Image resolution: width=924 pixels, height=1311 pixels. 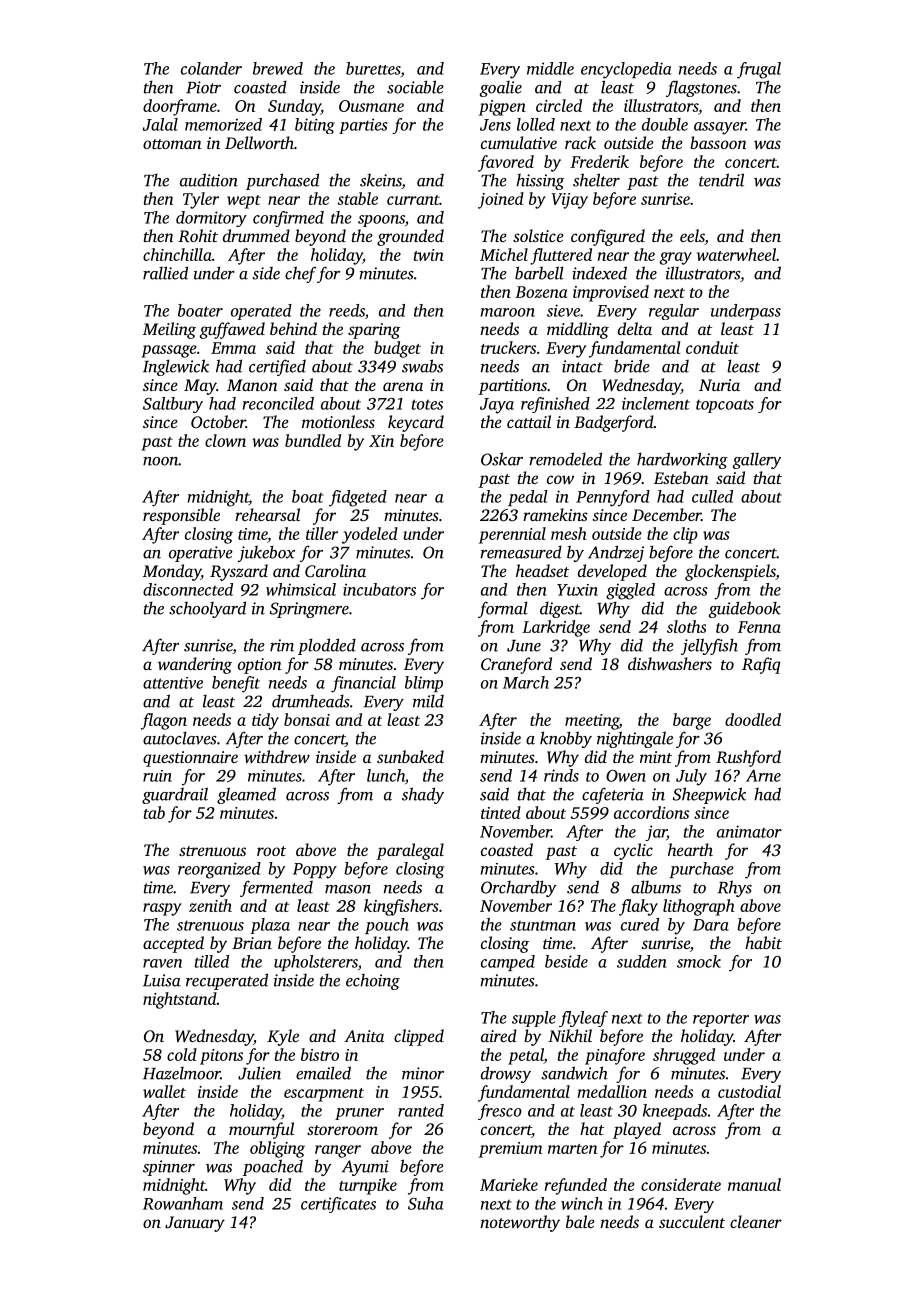 I want to click on Larkridge, so click(x=556, y=628).
